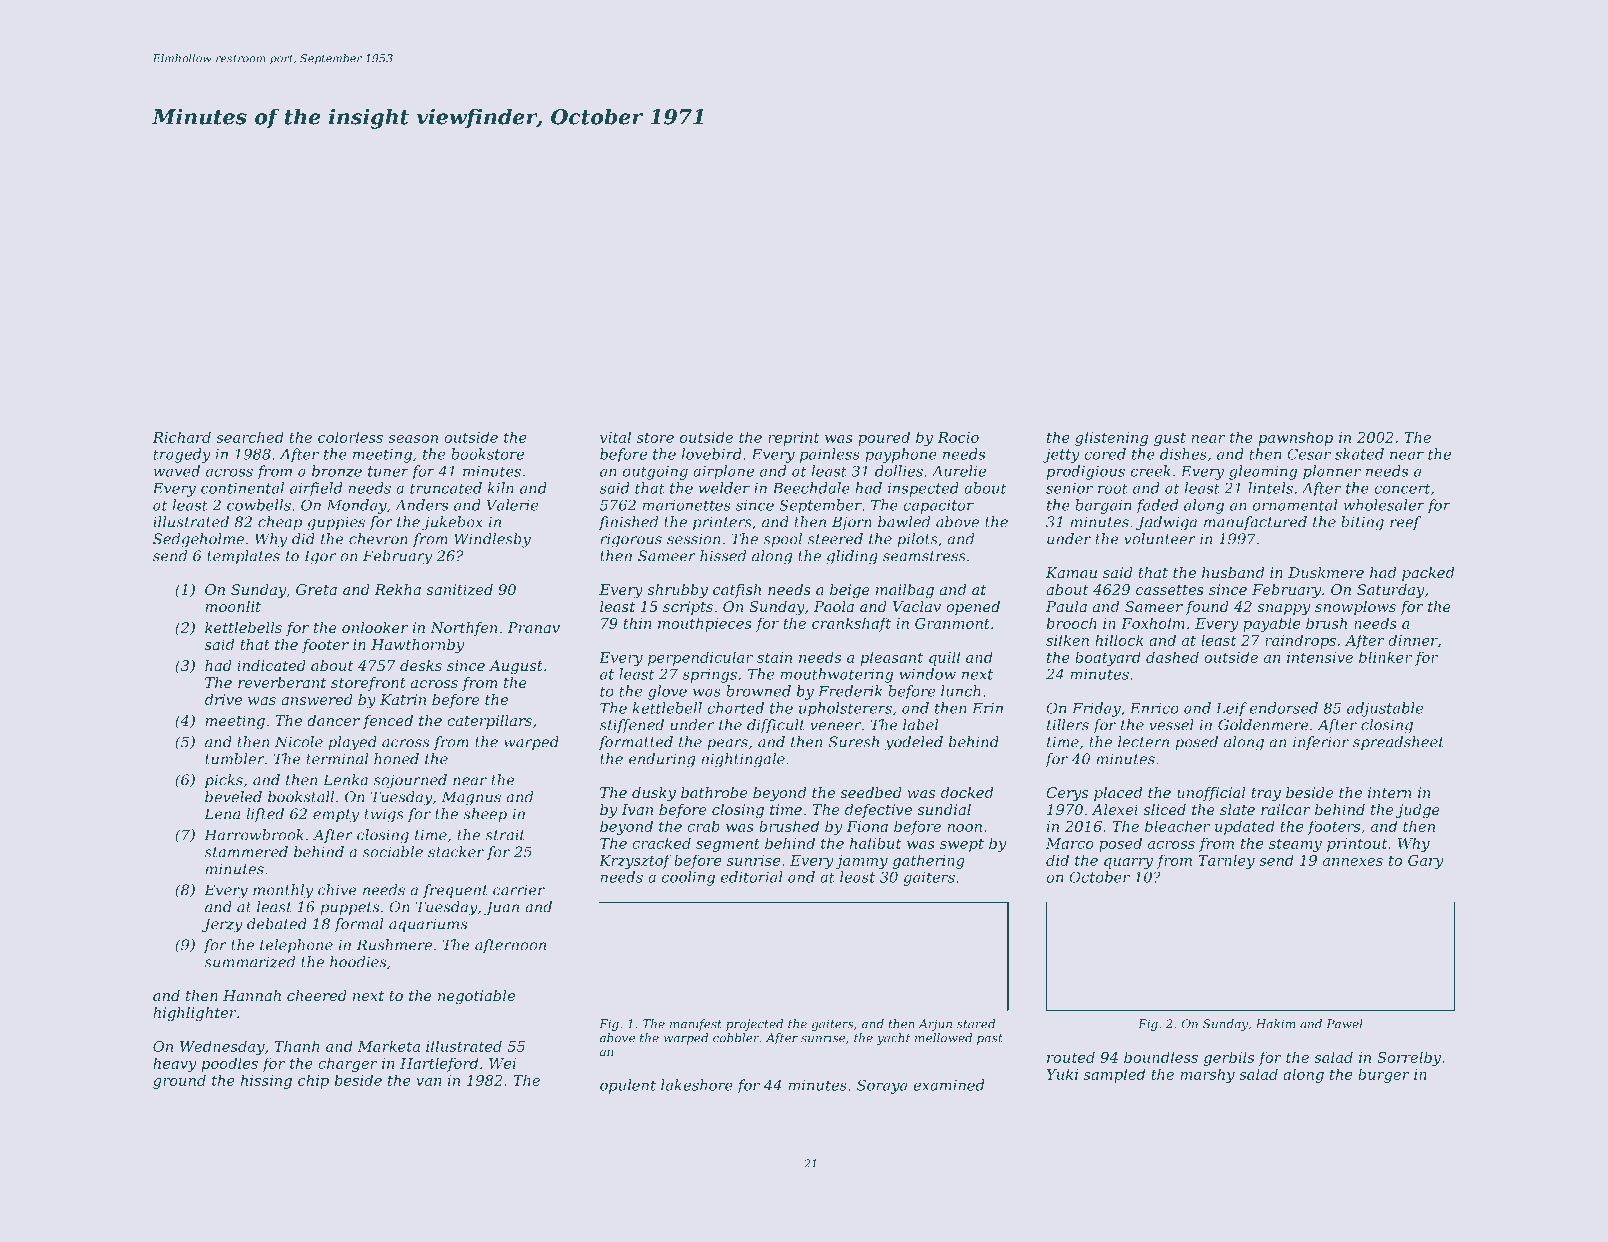 The height and width of the document is (1242, 1608). Describe the element at coordinates (882, 1086) in the document. I see `Soraya` at that location.
